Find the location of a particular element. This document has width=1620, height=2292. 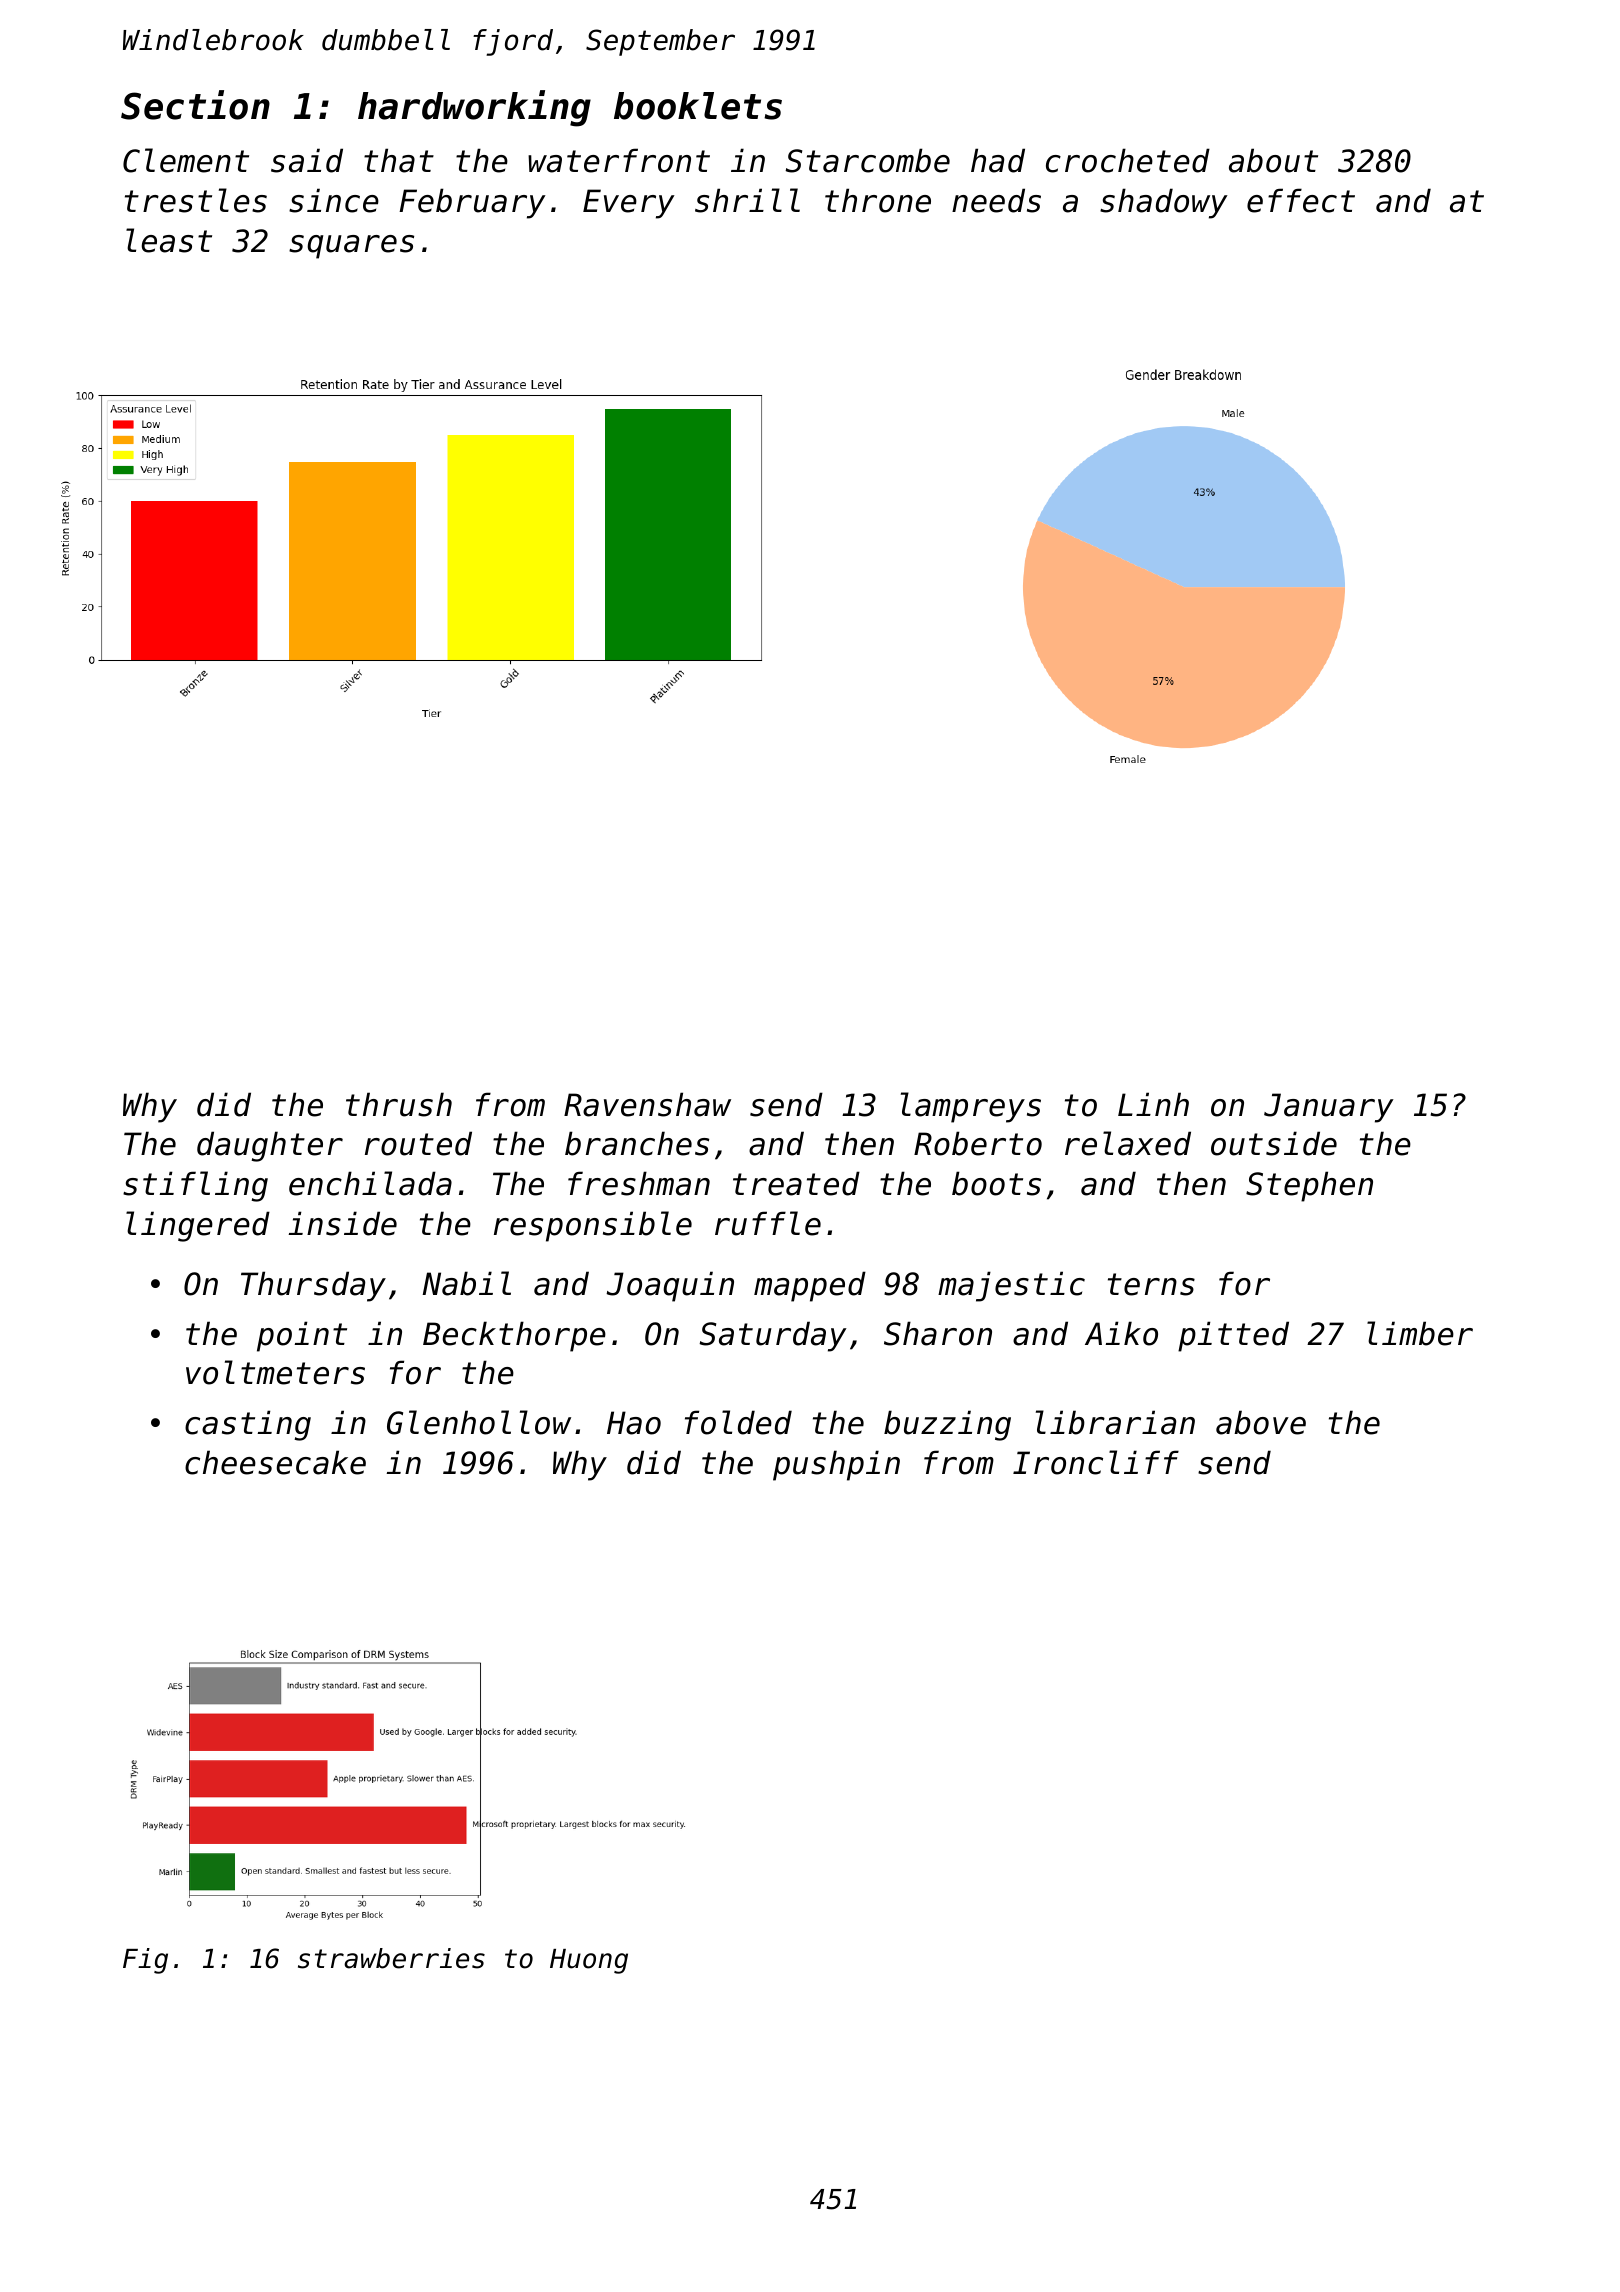

casting is located at coordinates (248, 1425).
